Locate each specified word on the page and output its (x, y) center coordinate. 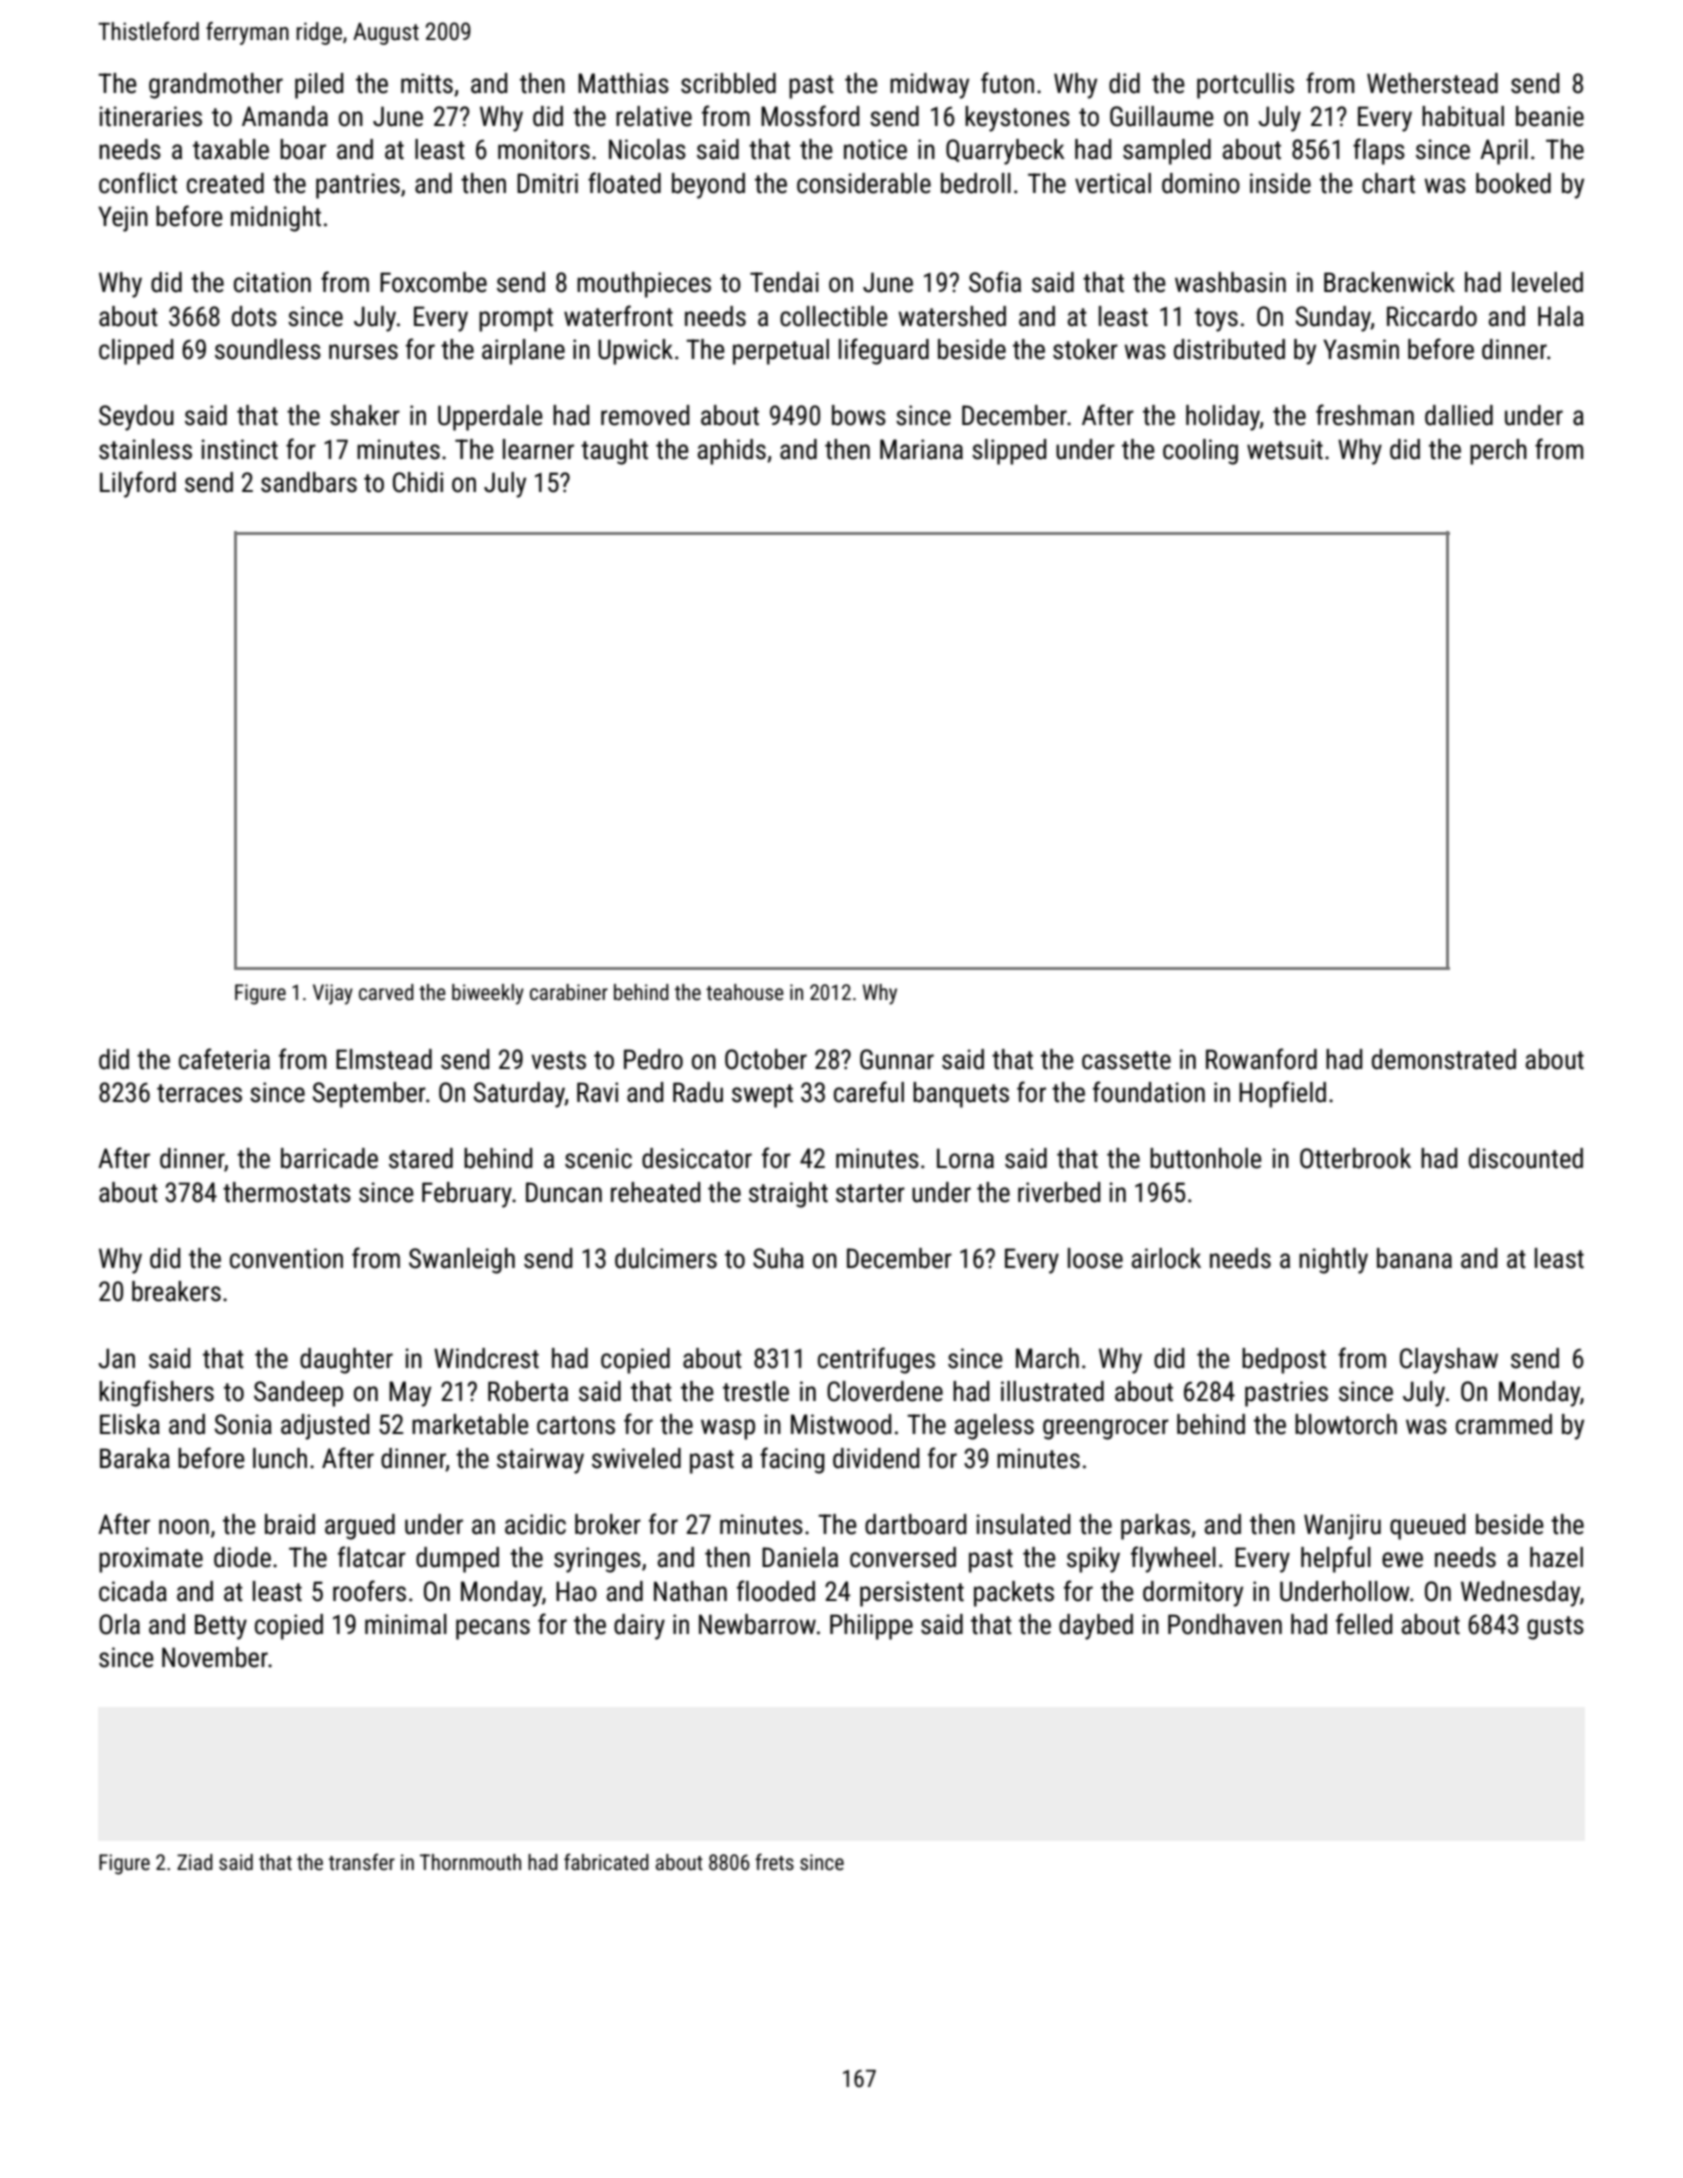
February (467, 1195)
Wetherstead (1432, 83)
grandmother (216, 86)
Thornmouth (470, 1862)
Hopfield (1282, 1094)
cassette (1126, 1060)
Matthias (623, 83)
